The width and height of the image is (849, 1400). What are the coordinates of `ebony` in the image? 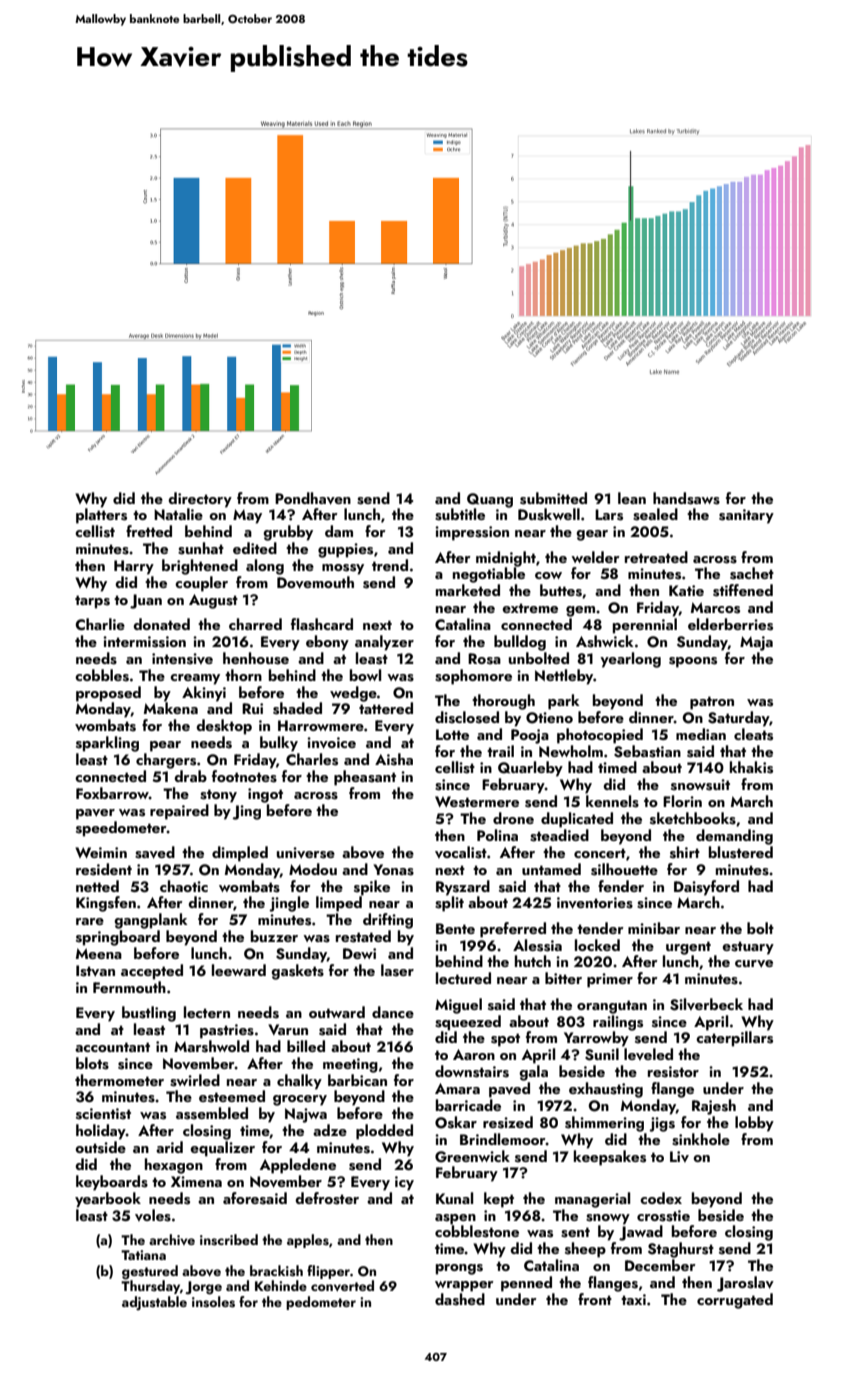 It's located at (327, 643).
